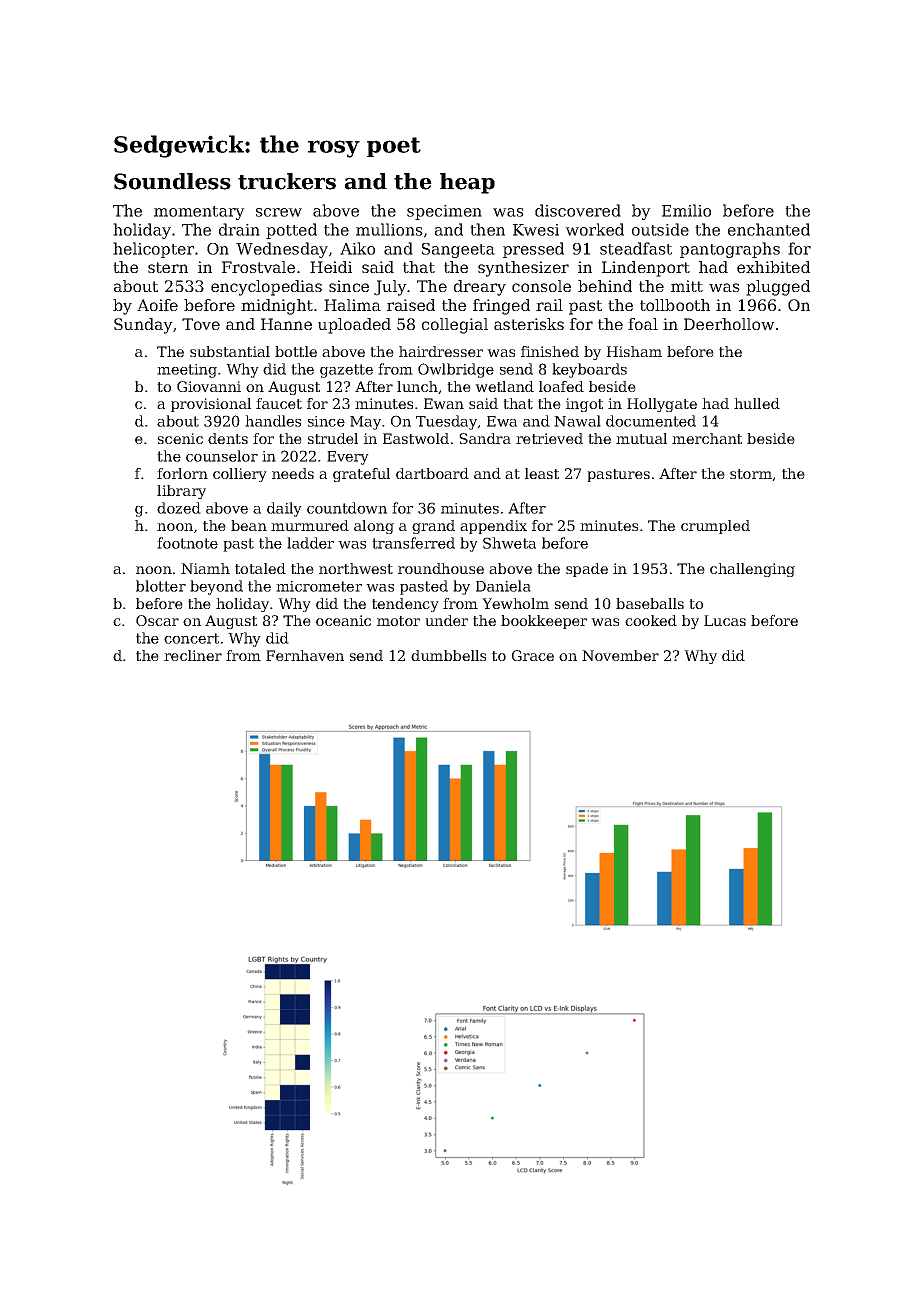 This document has width=924, height=1314. What do you see at coordinates (266, 288) in the document?
I see `encyclopedias` at bounding box center [266, 288].
